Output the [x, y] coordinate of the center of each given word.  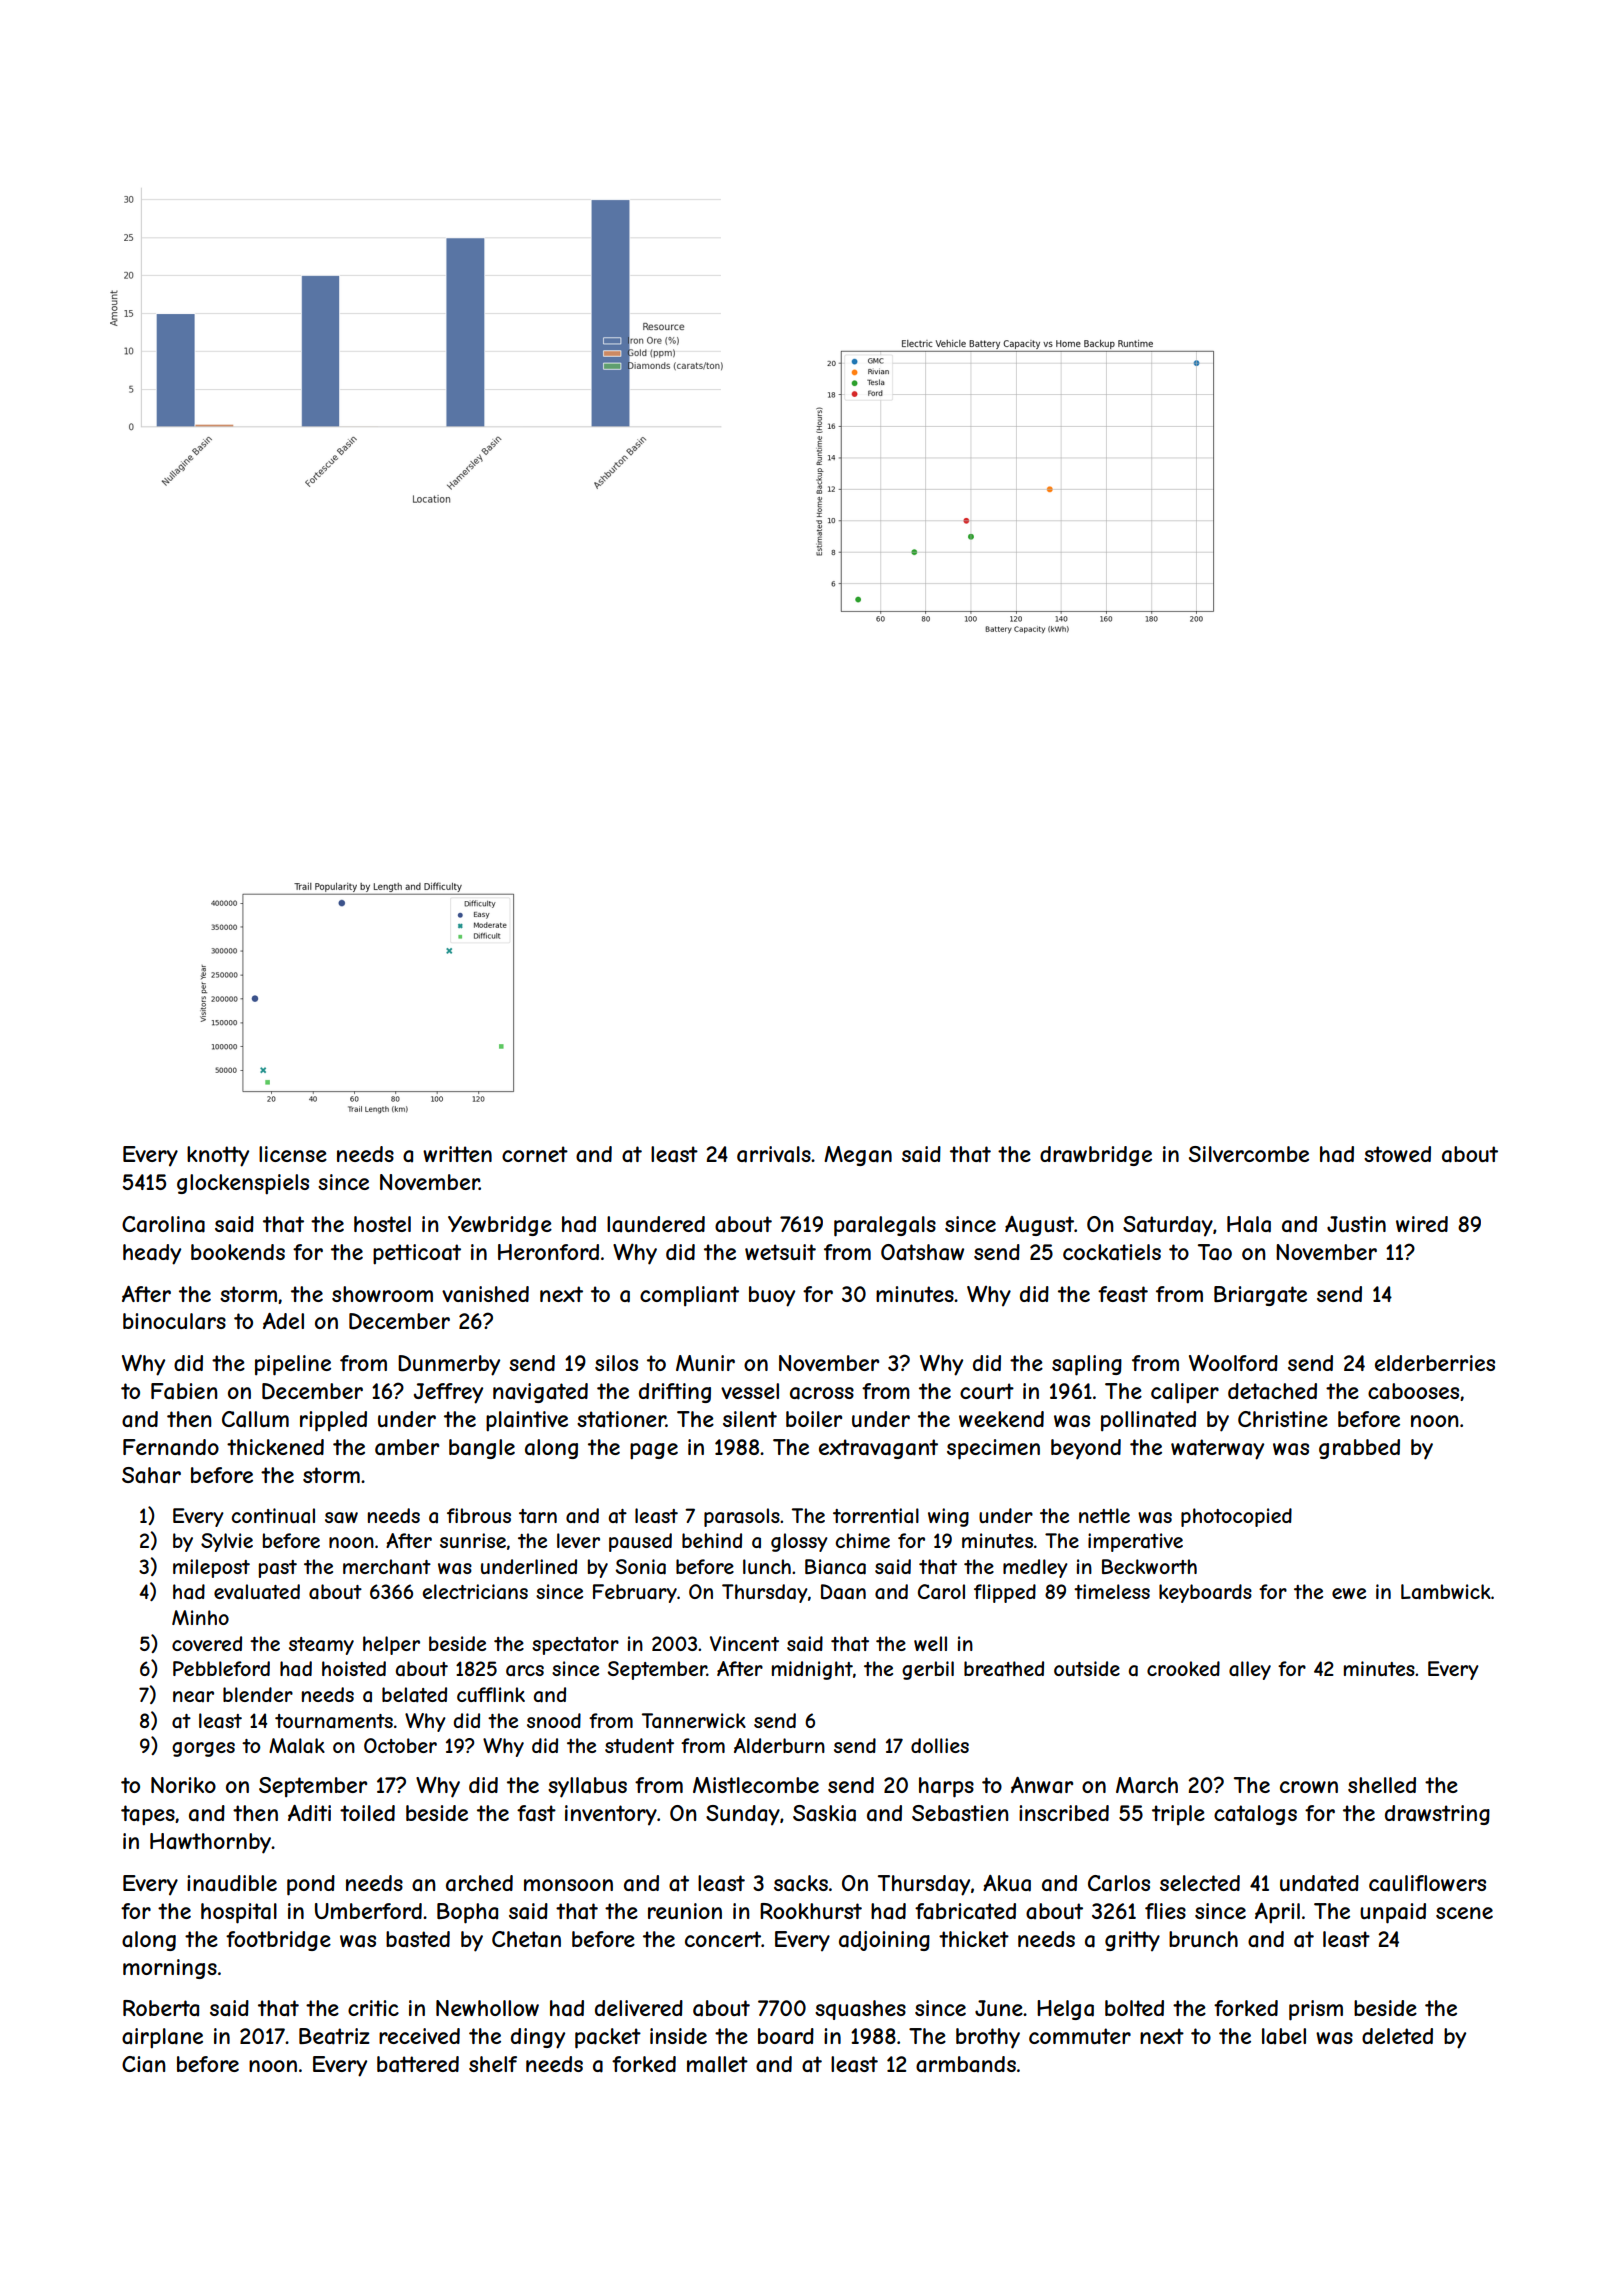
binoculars [174, 1321]
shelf [493, 2064]
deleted [1397, 2036]
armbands [966, 2064]
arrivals [774, 1154]
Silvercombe [1249, 1154]
